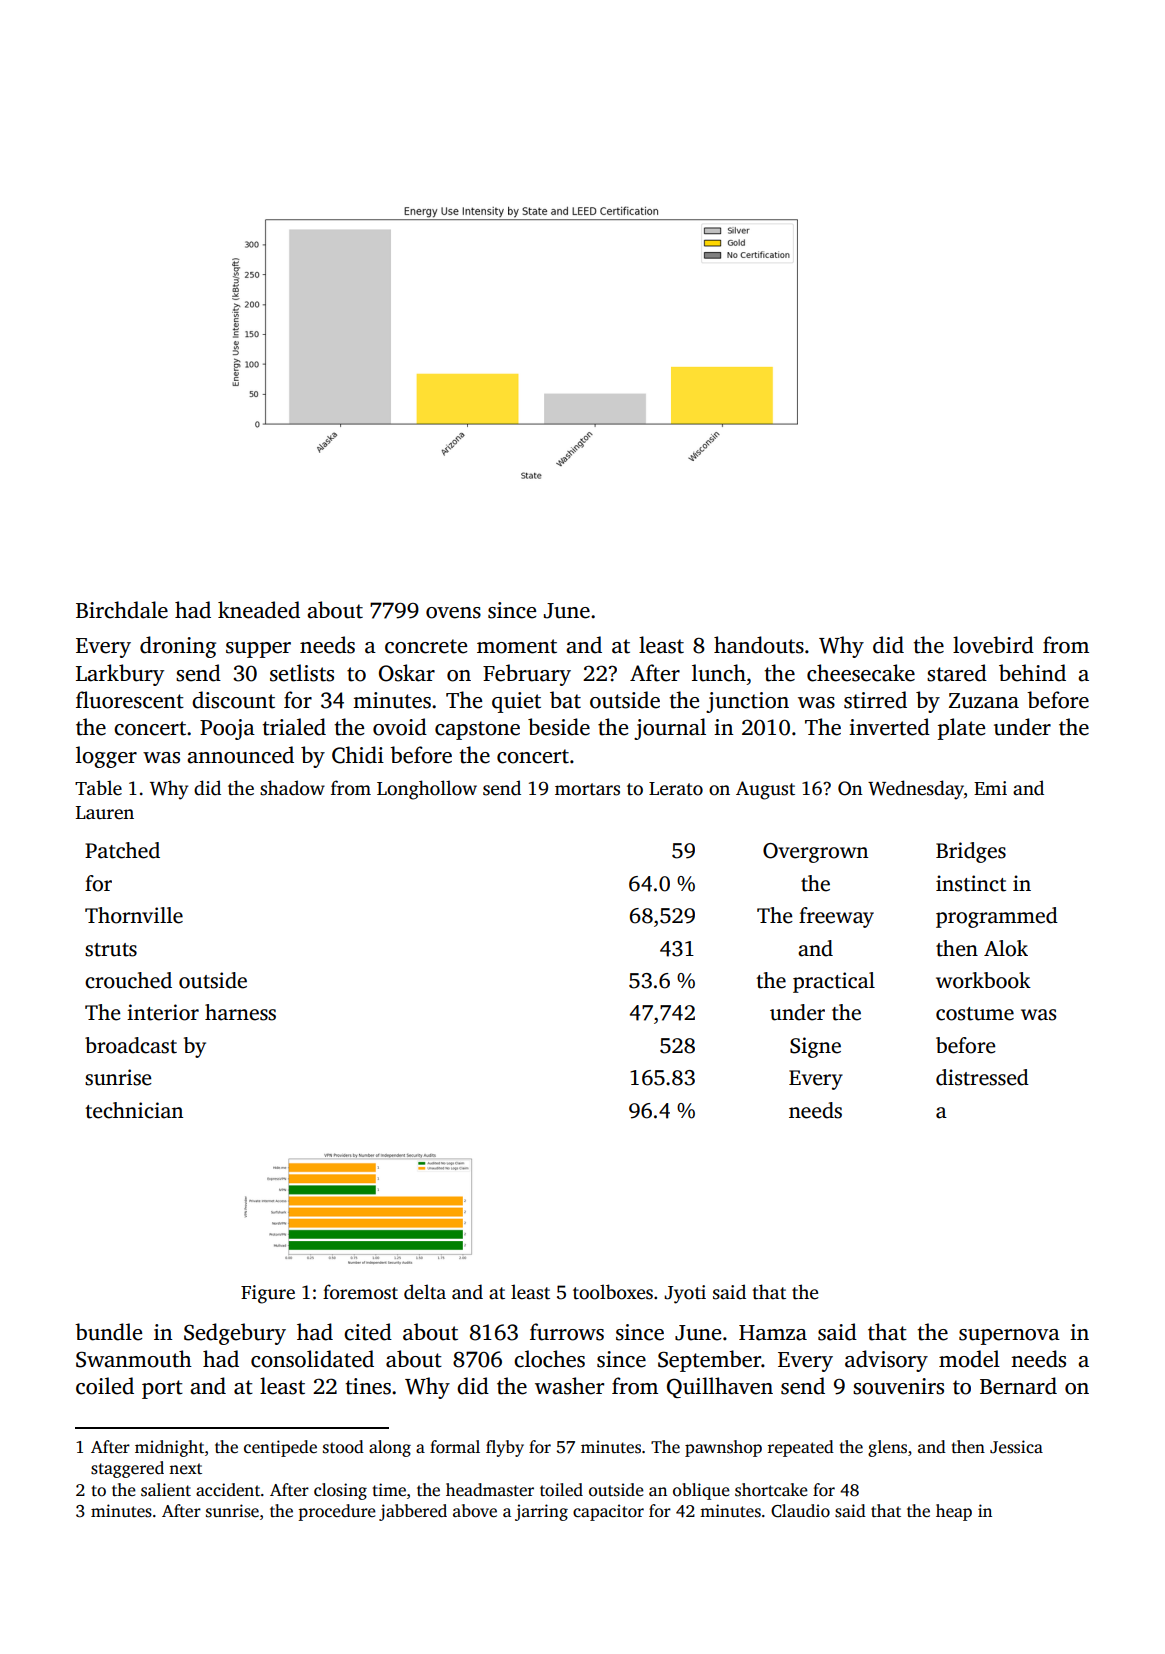 This image has width=1165, height=1654. I want to click on ovens, so click(453, 613).
